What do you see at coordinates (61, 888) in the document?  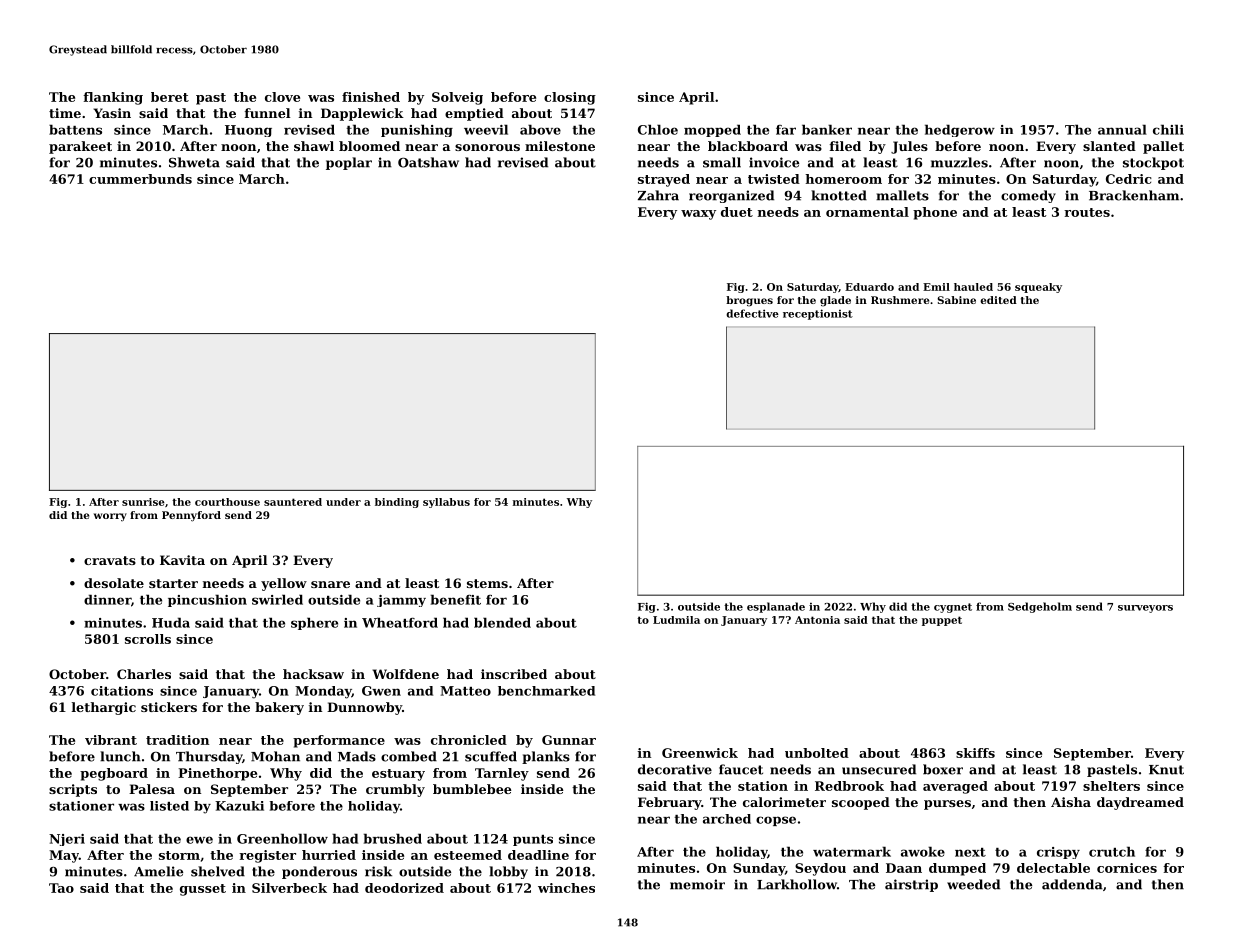 I see `Tao` at bounding box center [61, 888].
